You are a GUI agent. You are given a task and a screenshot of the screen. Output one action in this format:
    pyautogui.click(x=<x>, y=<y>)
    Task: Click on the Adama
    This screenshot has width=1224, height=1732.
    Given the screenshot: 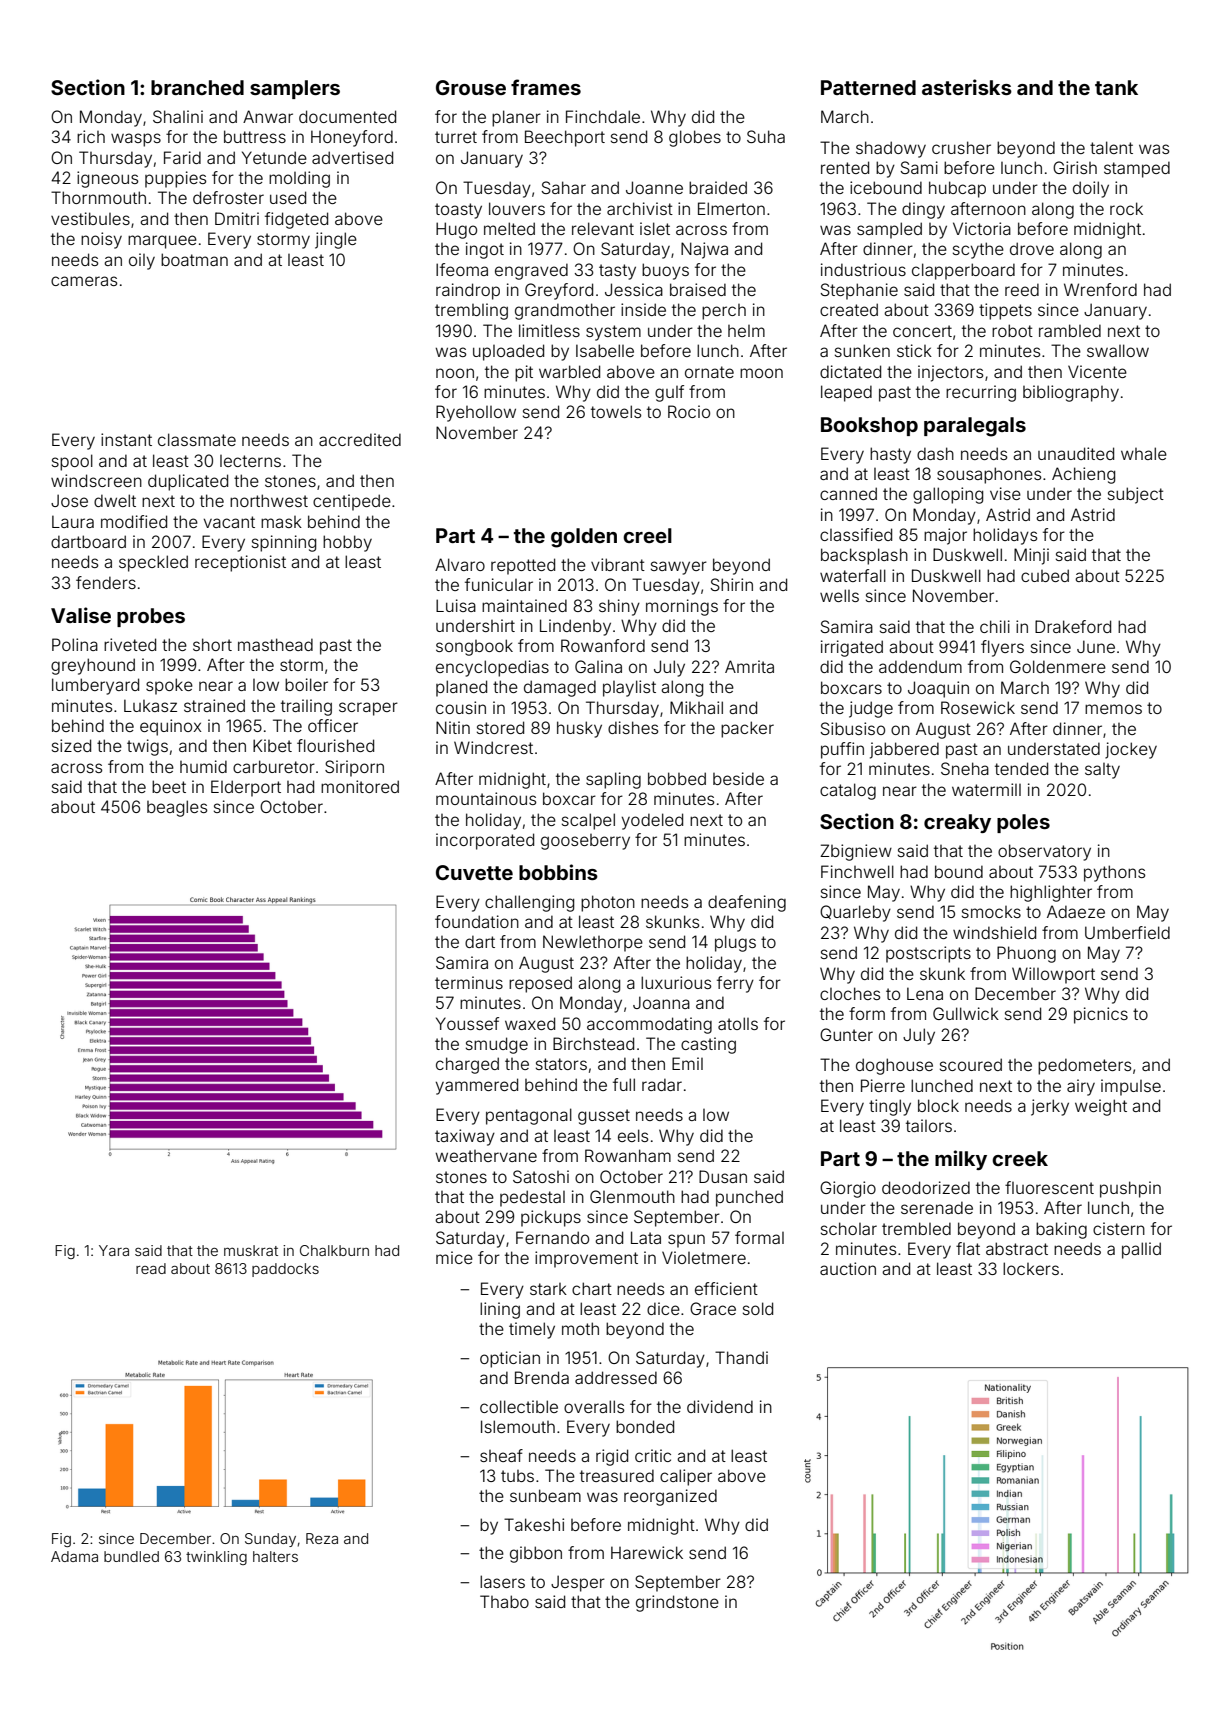 What is the action you would take?
    pyautogui.click(x=74, y=1556)
